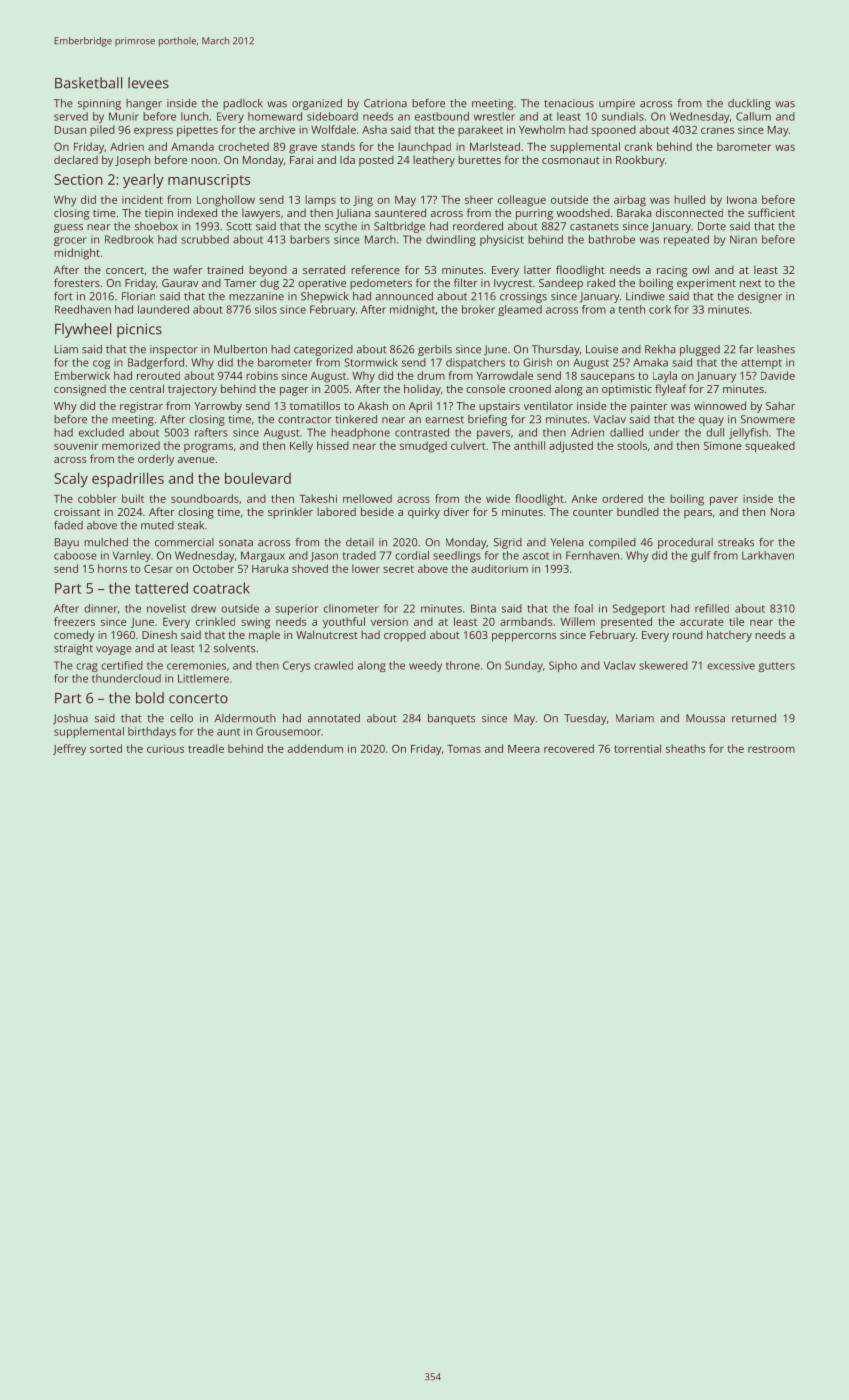  I want to click on Anke, so click(584, 498).
